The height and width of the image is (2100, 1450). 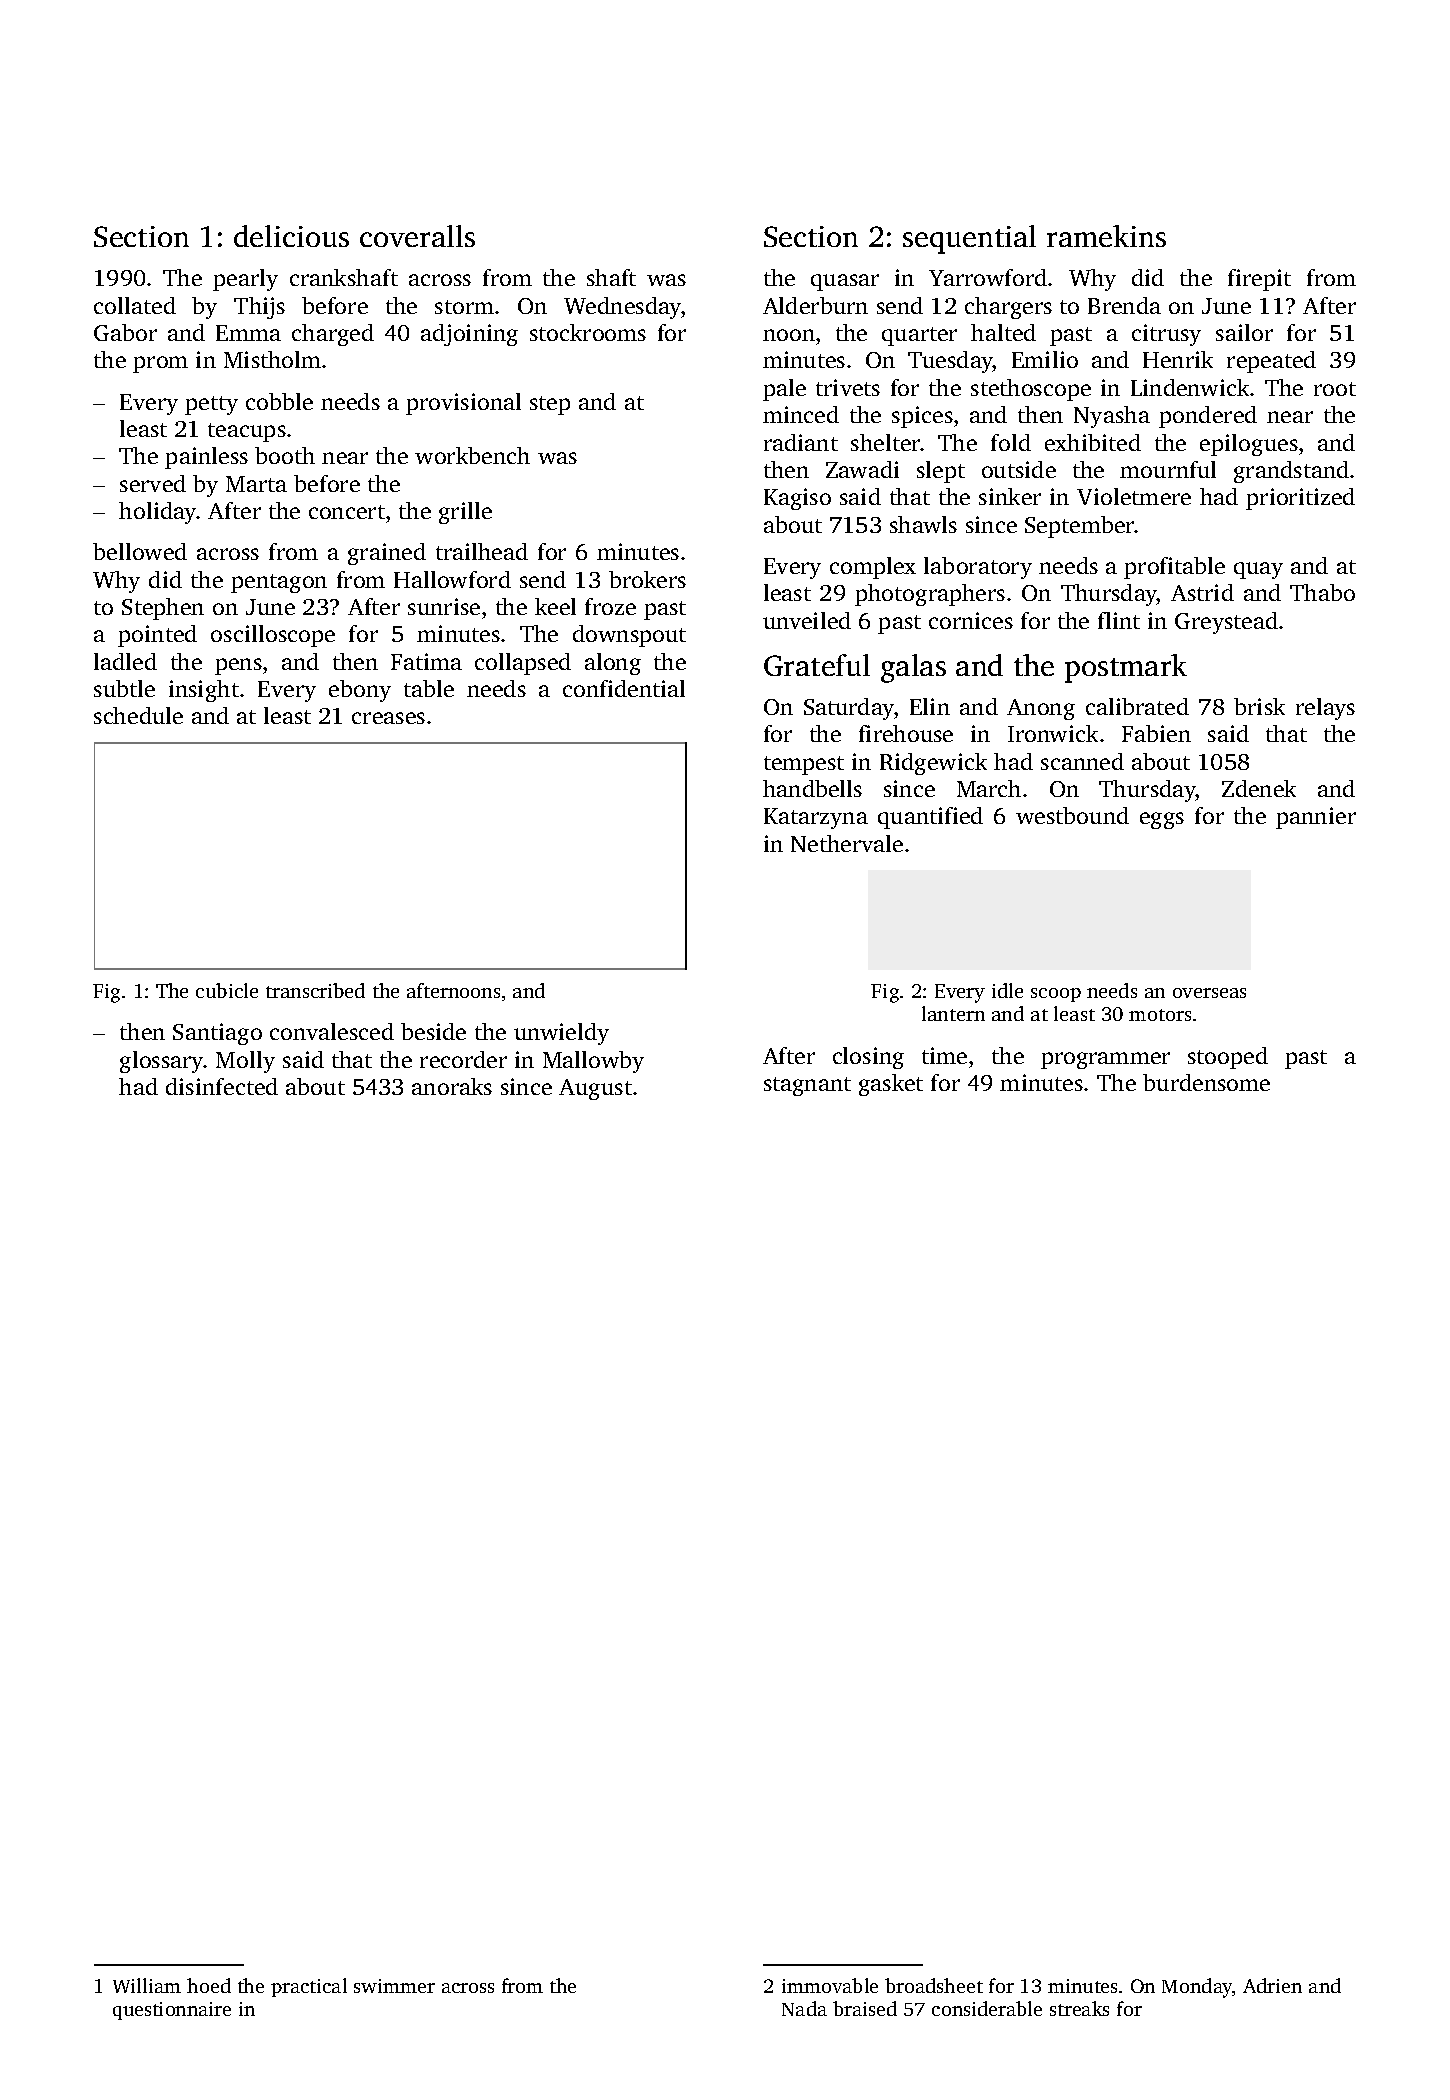 What do you see at coordinates (394, 1986) in the image?
I see `swimmer` at bounding box center [394, 1986].
